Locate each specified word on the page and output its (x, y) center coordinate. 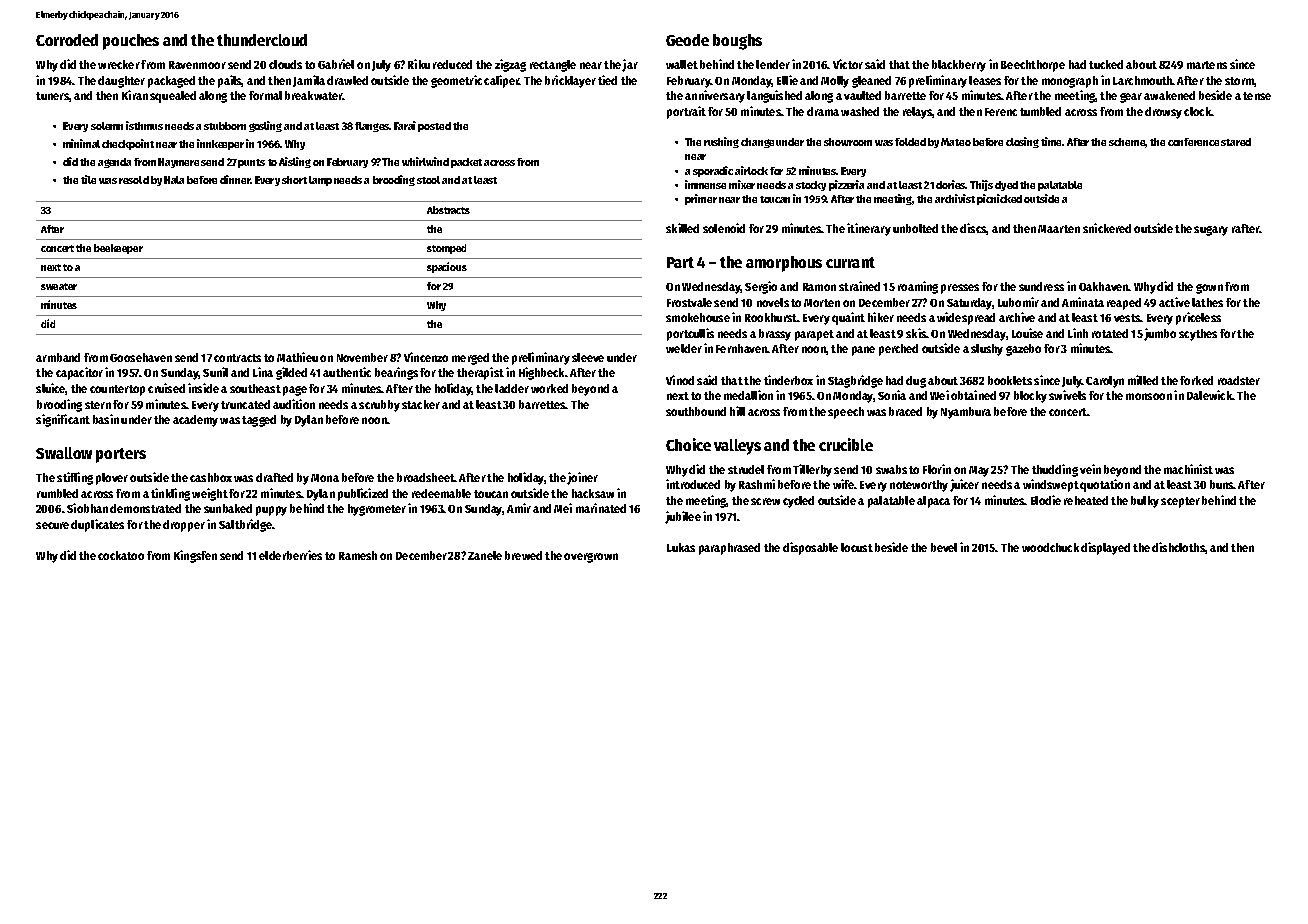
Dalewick (1209, 395)
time (1051, 141)
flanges (372, 127)
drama (823, 111)
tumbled (1040, 111)
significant (63, 420)
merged (470, 359)
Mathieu (297, 357)
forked (1196, 380)
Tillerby (812, 470)
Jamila (309, 81)
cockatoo (121, 555)
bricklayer (570, 81)
